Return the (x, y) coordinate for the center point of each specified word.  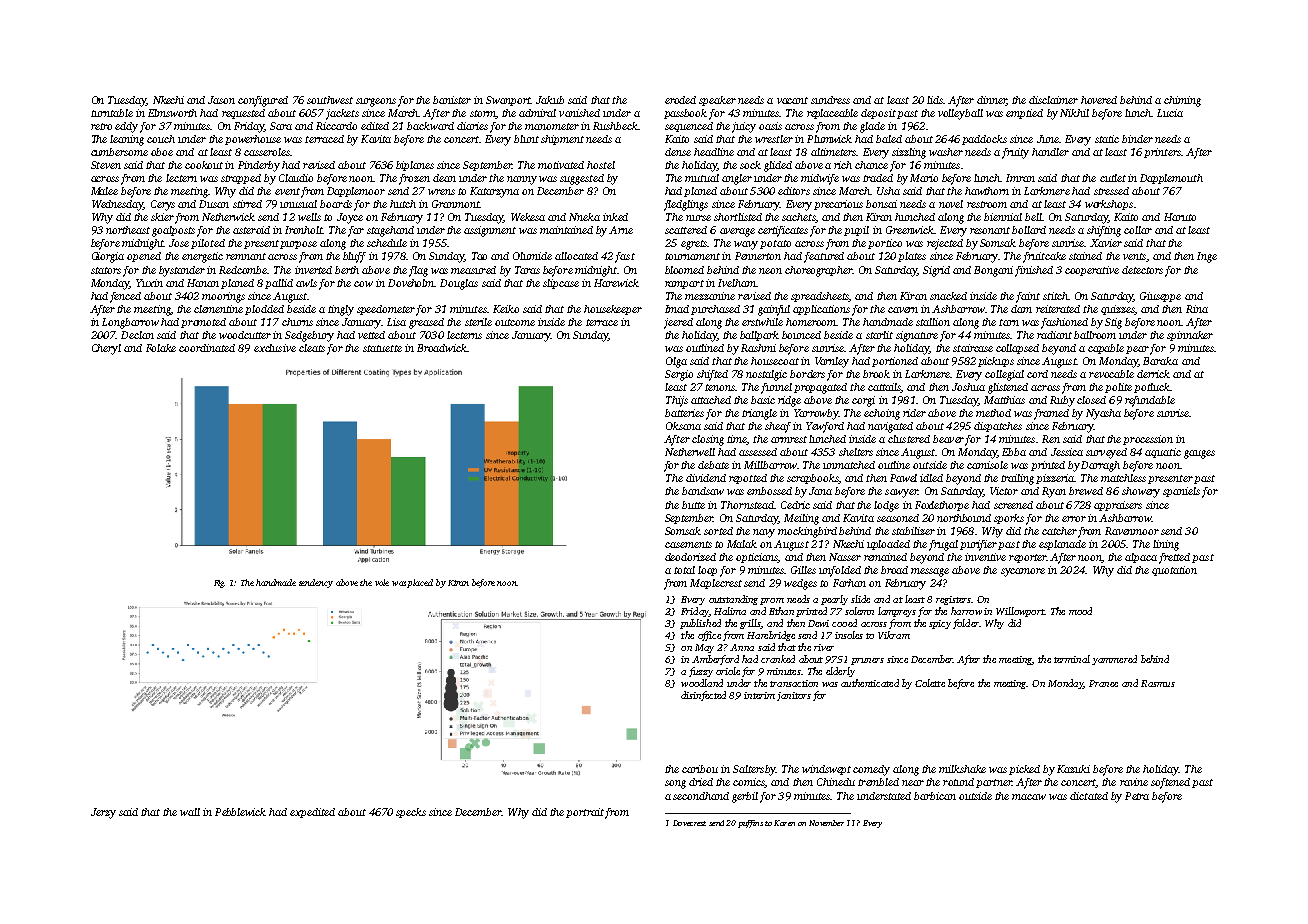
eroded (680, 100)
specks (411, 813)
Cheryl (106, 349)
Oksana (683, 426)
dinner (991, 101)
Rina (1197, 309)
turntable (112, 113)
